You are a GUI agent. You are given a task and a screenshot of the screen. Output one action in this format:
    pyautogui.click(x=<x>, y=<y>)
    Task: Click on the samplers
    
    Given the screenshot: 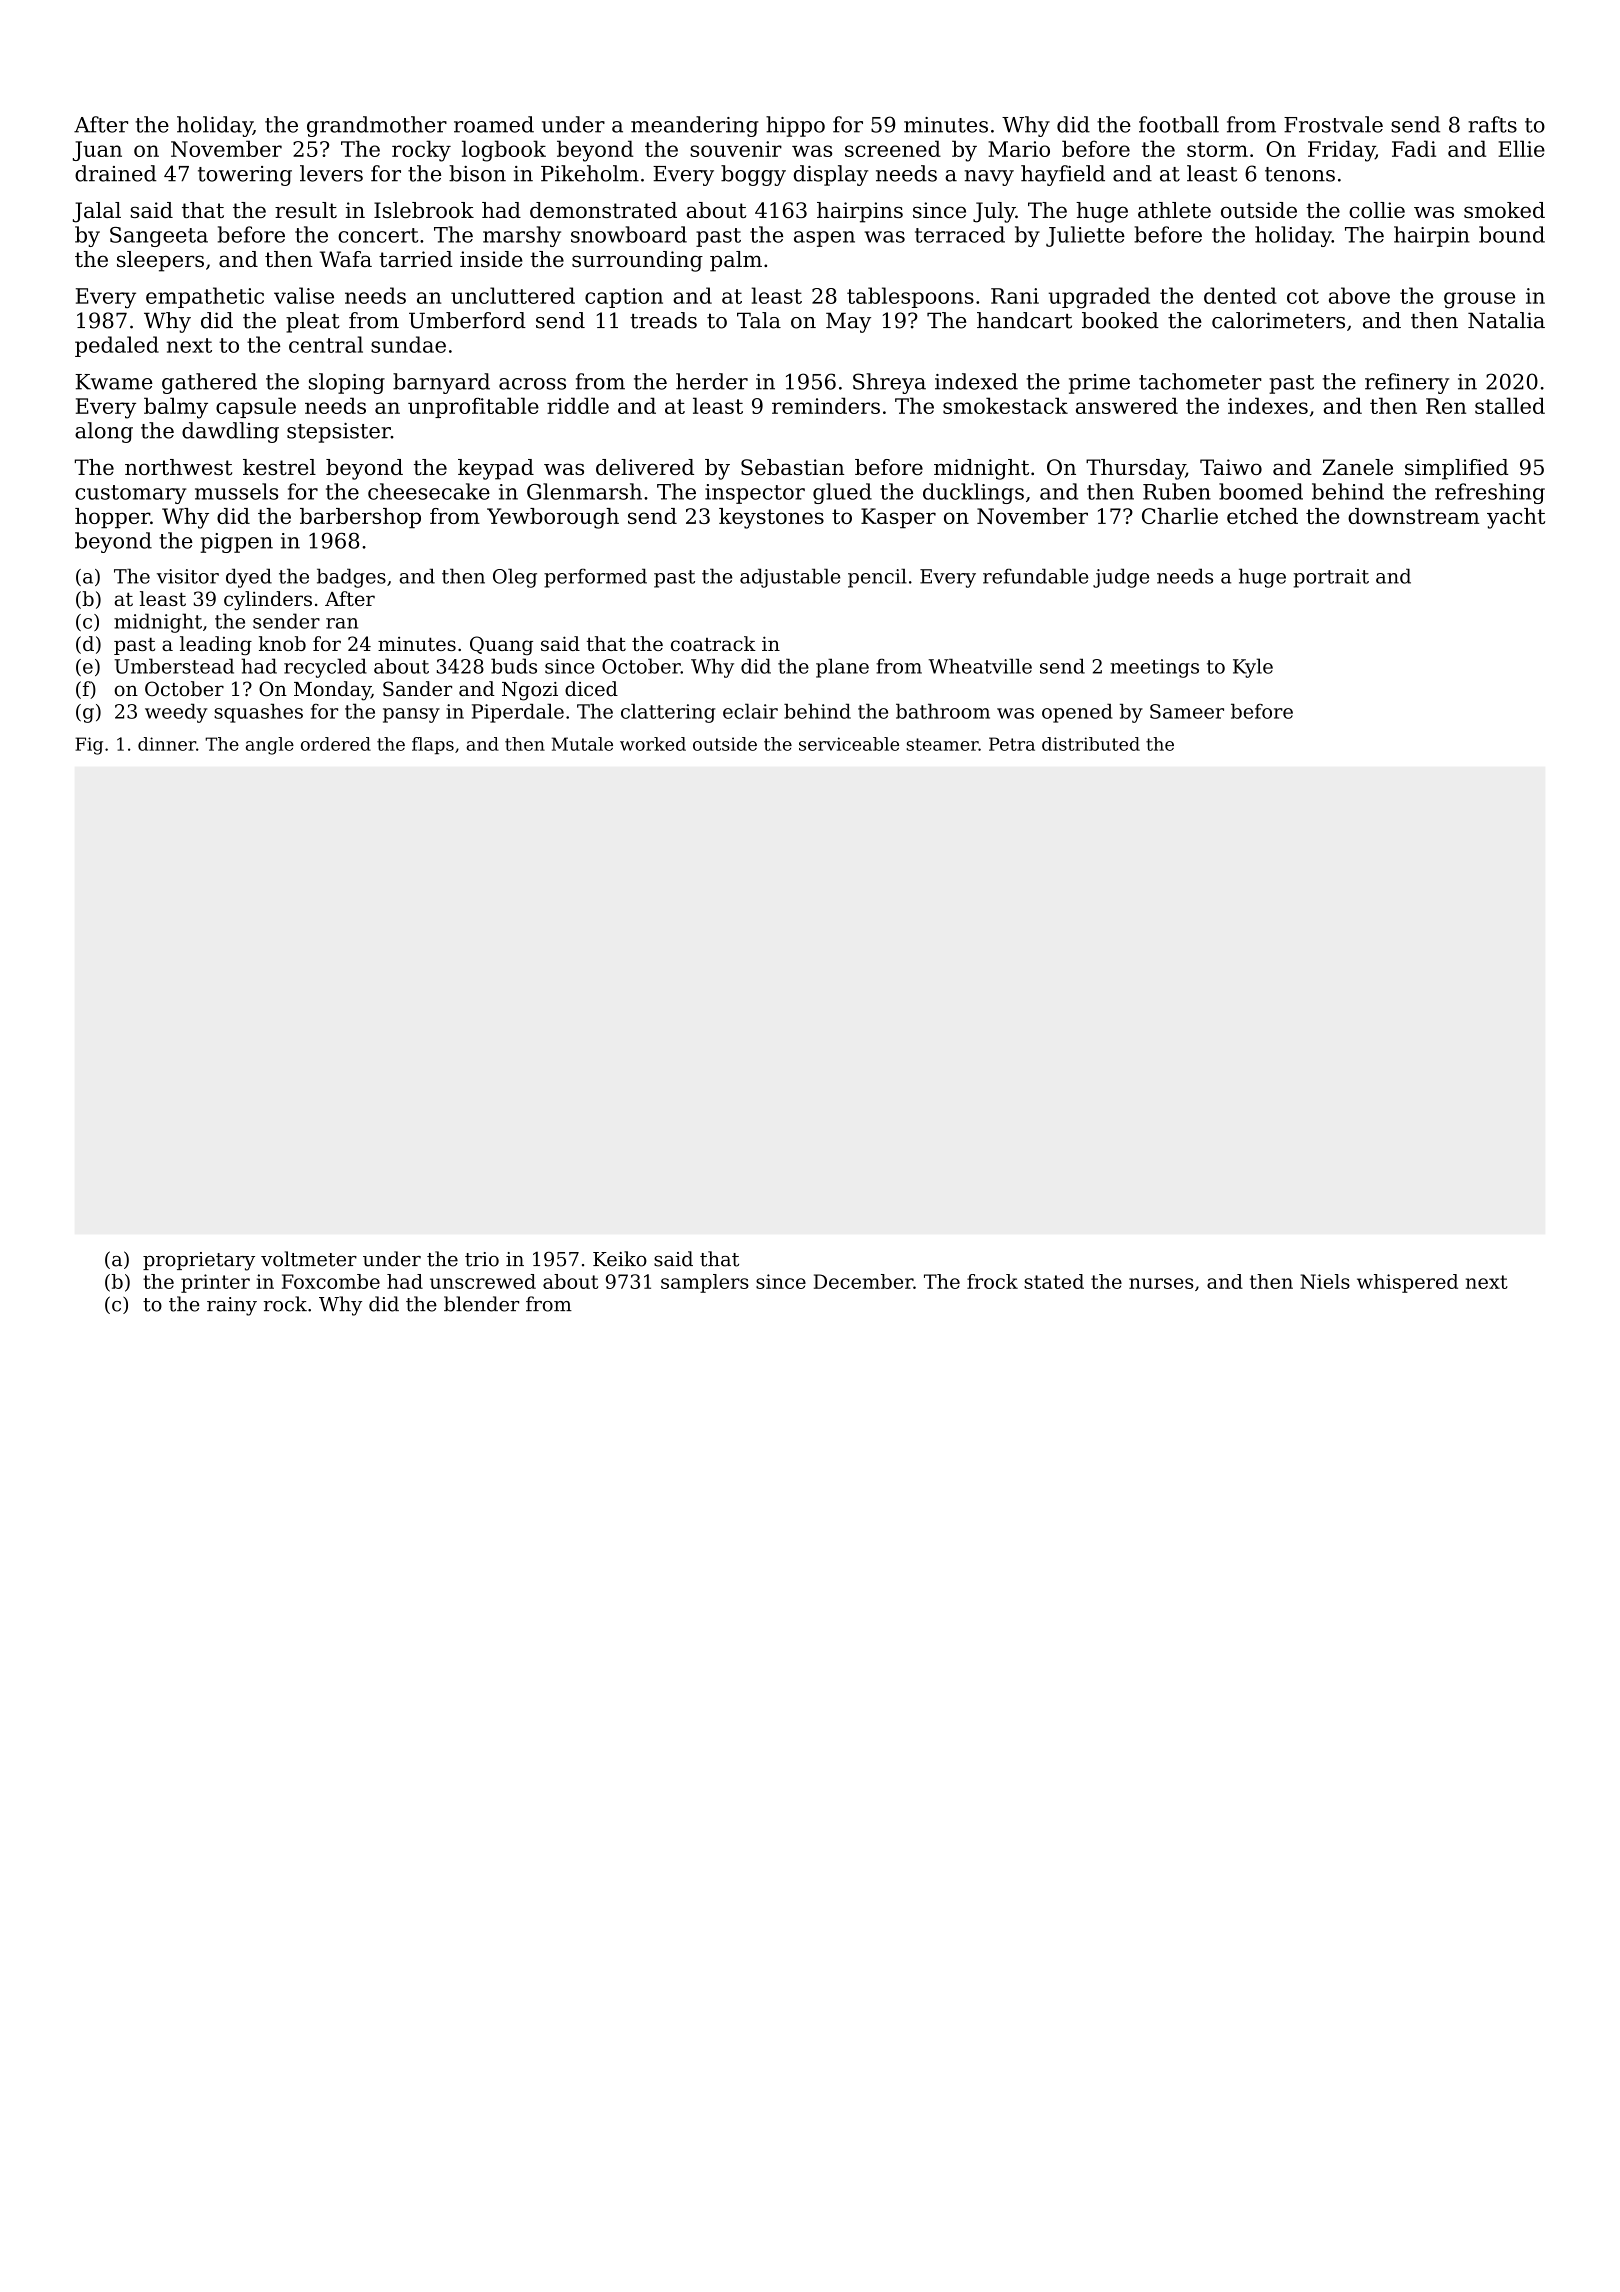 What is the action you would take?
    pyautogui.click(x=705, y=1283)
